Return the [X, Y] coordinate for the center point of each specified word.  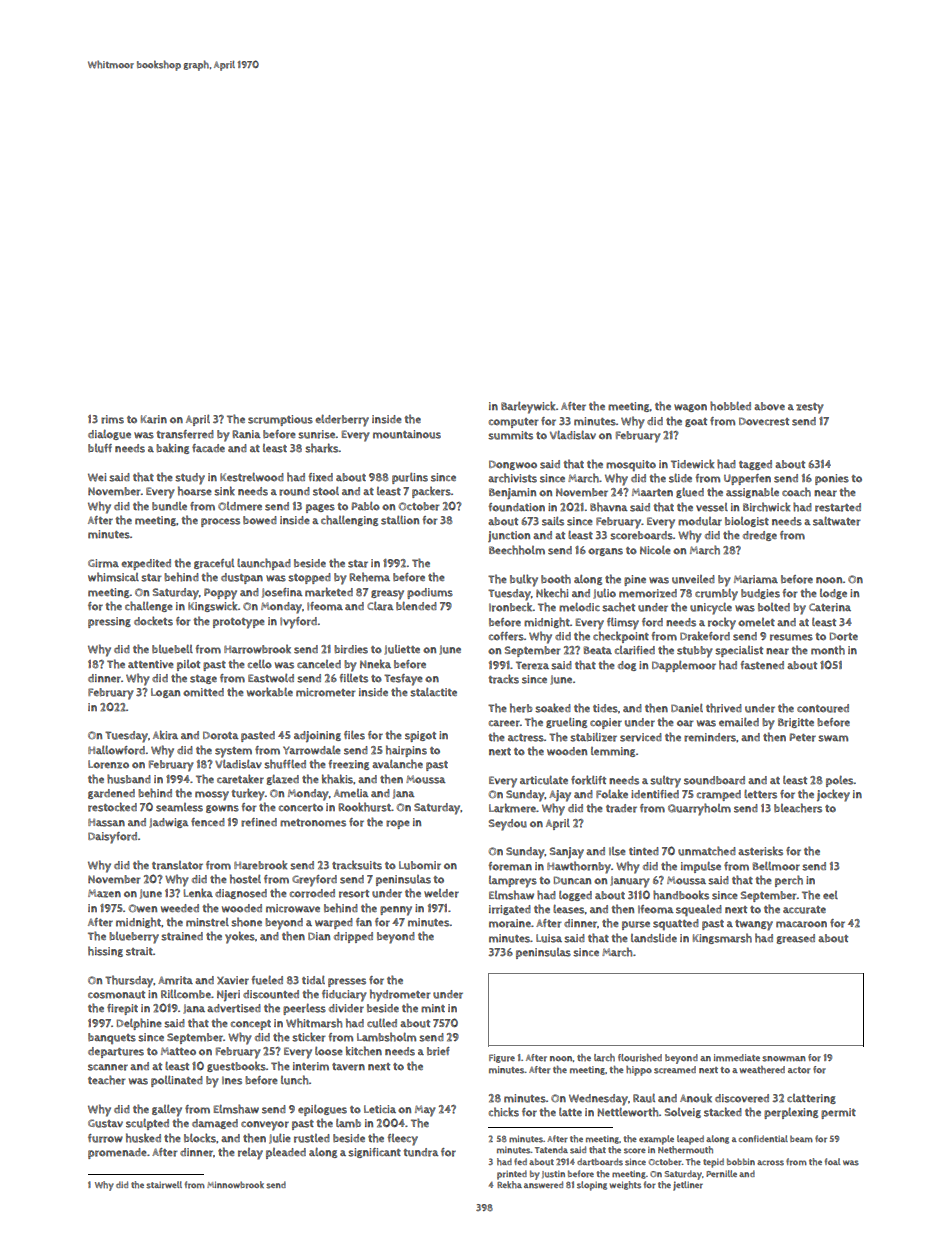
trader [621, 808]
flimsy [623, 624]
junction [509, 536]
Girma [103, 563]
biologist [747, 522]
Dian [319, 936]
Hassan [106, 822]
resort [354, 894]
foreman [510, 866]
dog [627, 666]
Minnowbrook [235, 1185]
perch [789, 881]
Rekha [509, 1185]
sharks [322, 448]
